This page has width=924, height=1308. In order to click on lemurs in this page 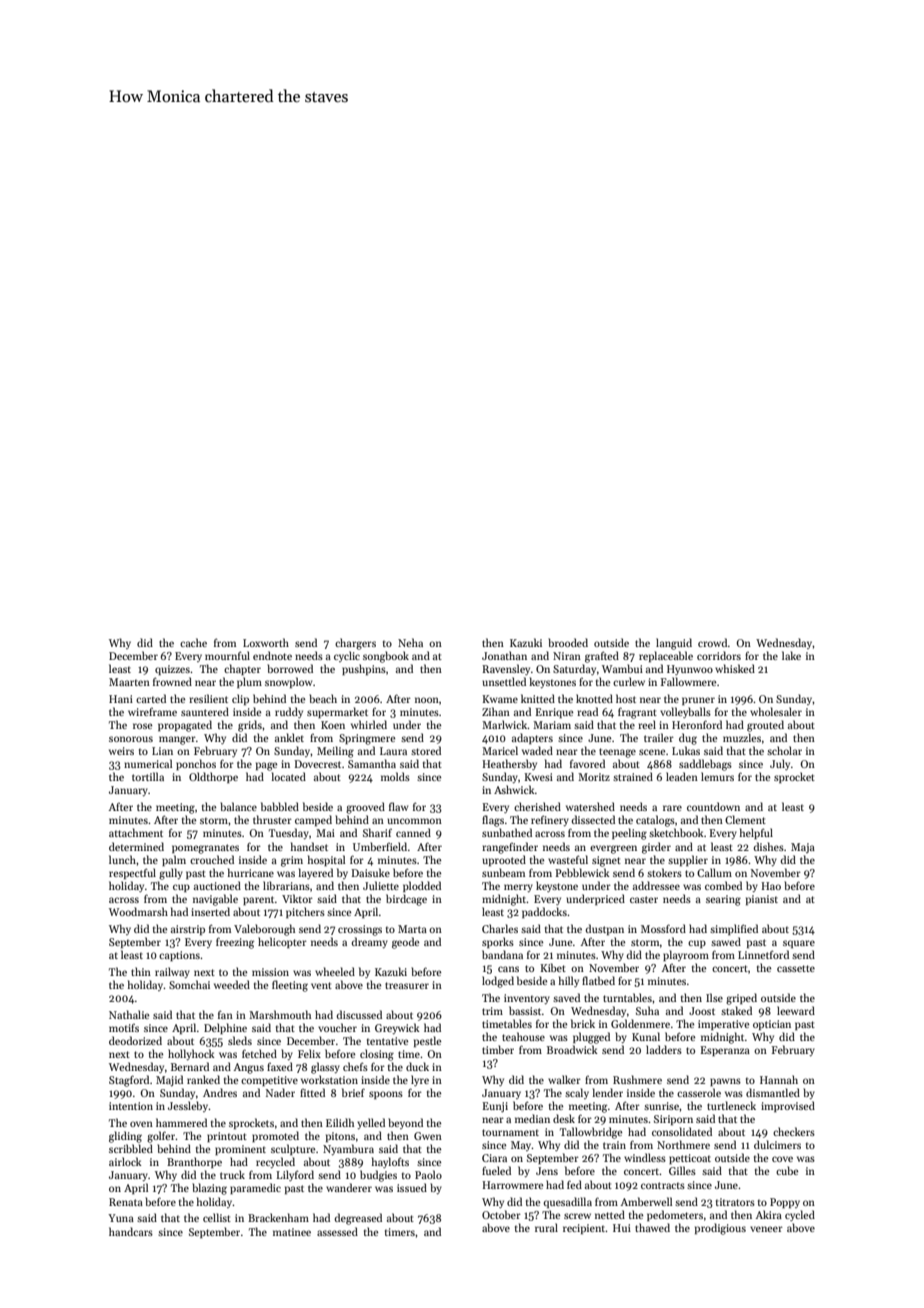, I will do `click(717, 776)`.
